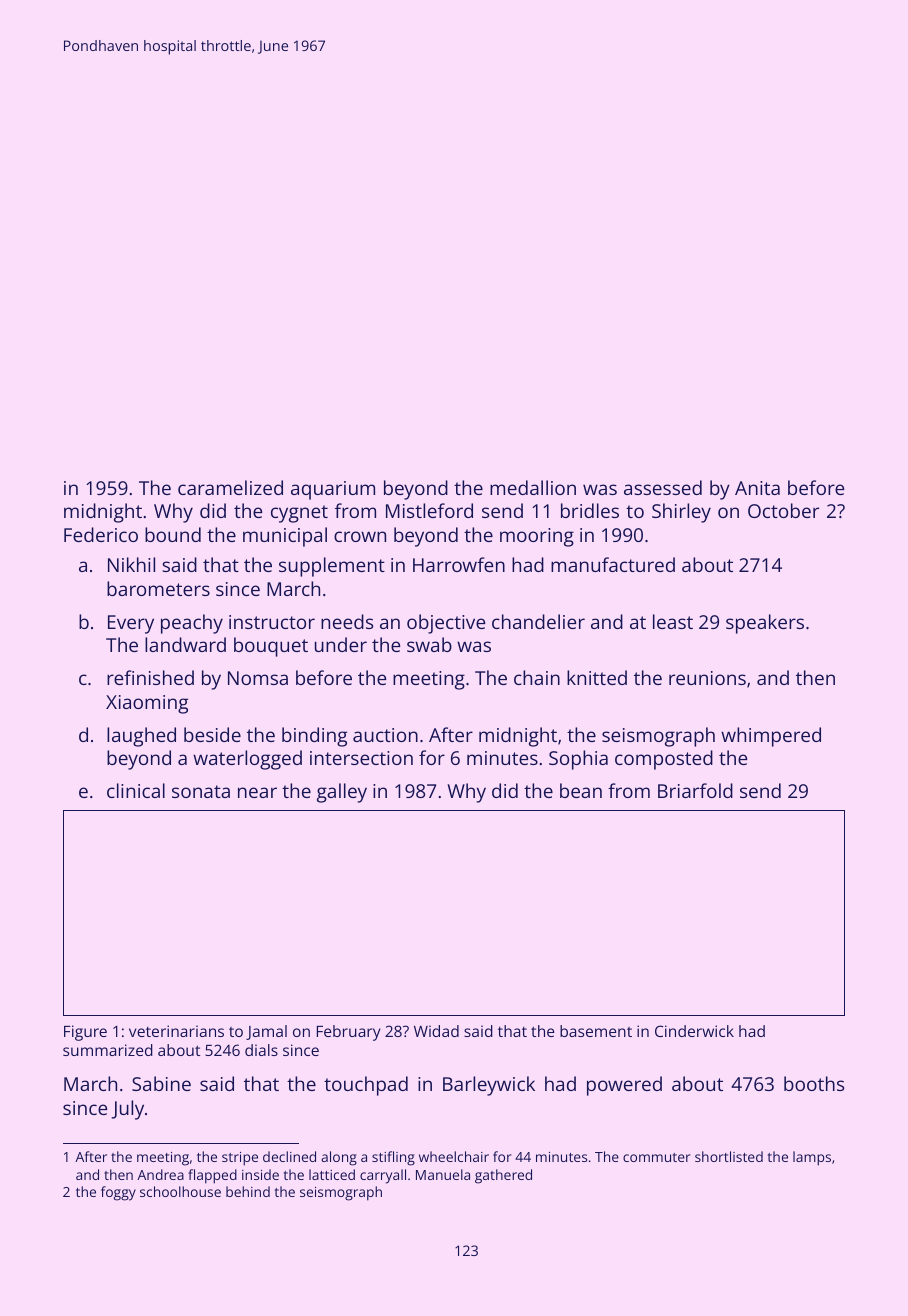 This screenshot has height=1316, width=908. What do you see at coordinates (173, 534) in the screenshot?
I see `bound` at bounding box center [173, 534].
